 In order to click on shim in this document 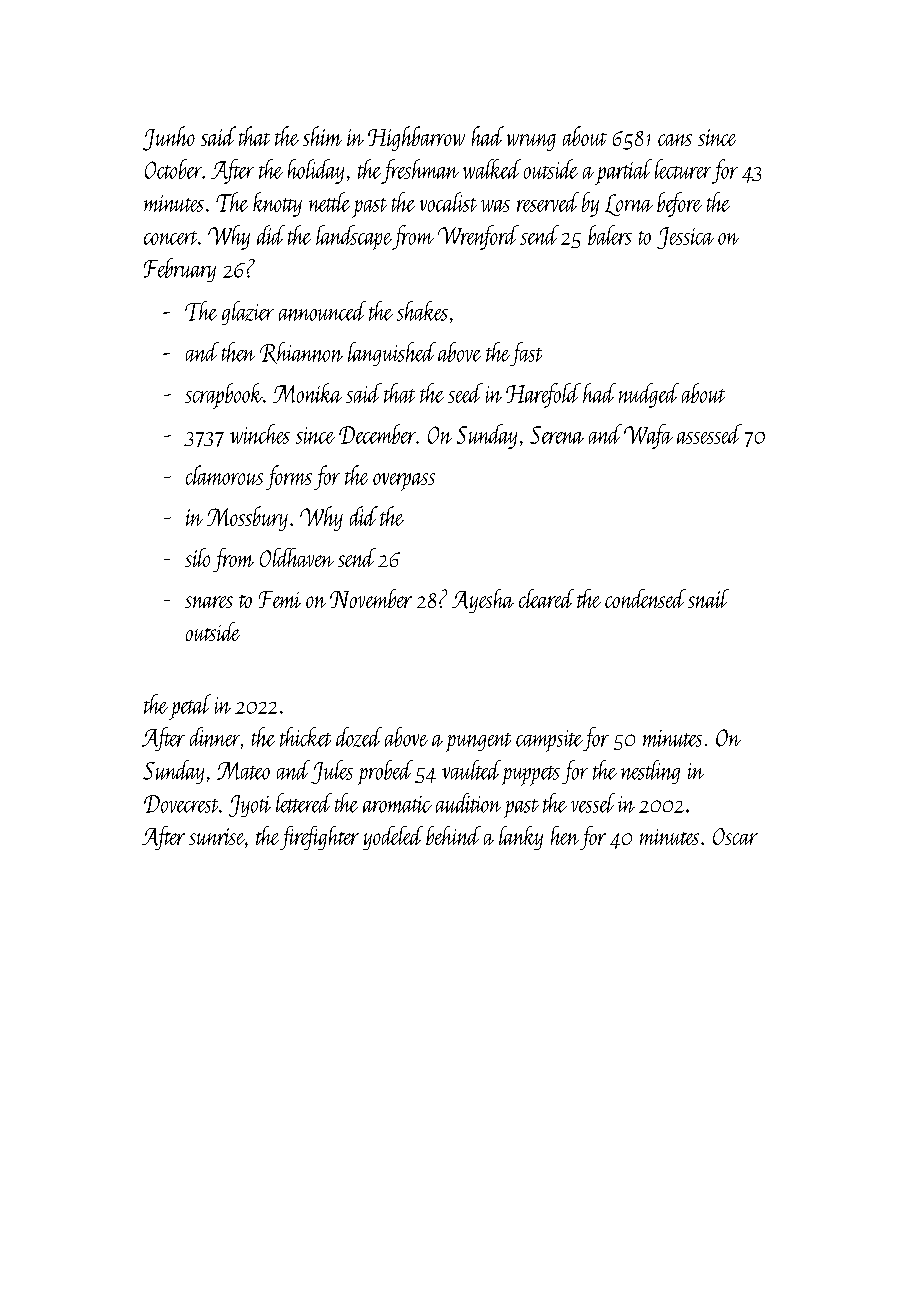, I will do `click(322, 136)`.
